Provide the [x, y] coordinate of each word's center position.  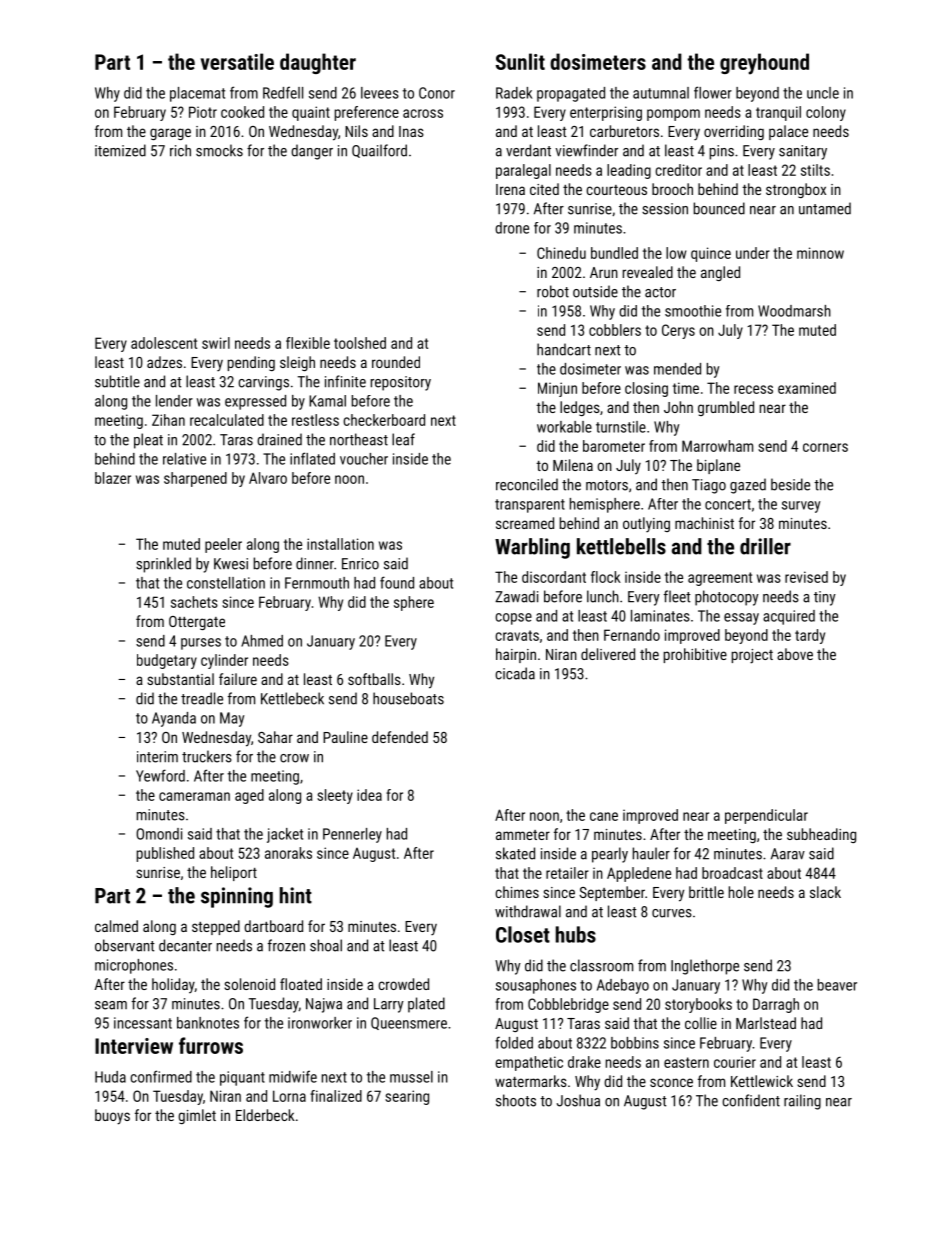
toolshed [360, 343]
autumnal [661, 93]
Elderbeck [265, 1115]
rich [180, 150]
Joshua [578, 1100]
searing [407, 1097]
